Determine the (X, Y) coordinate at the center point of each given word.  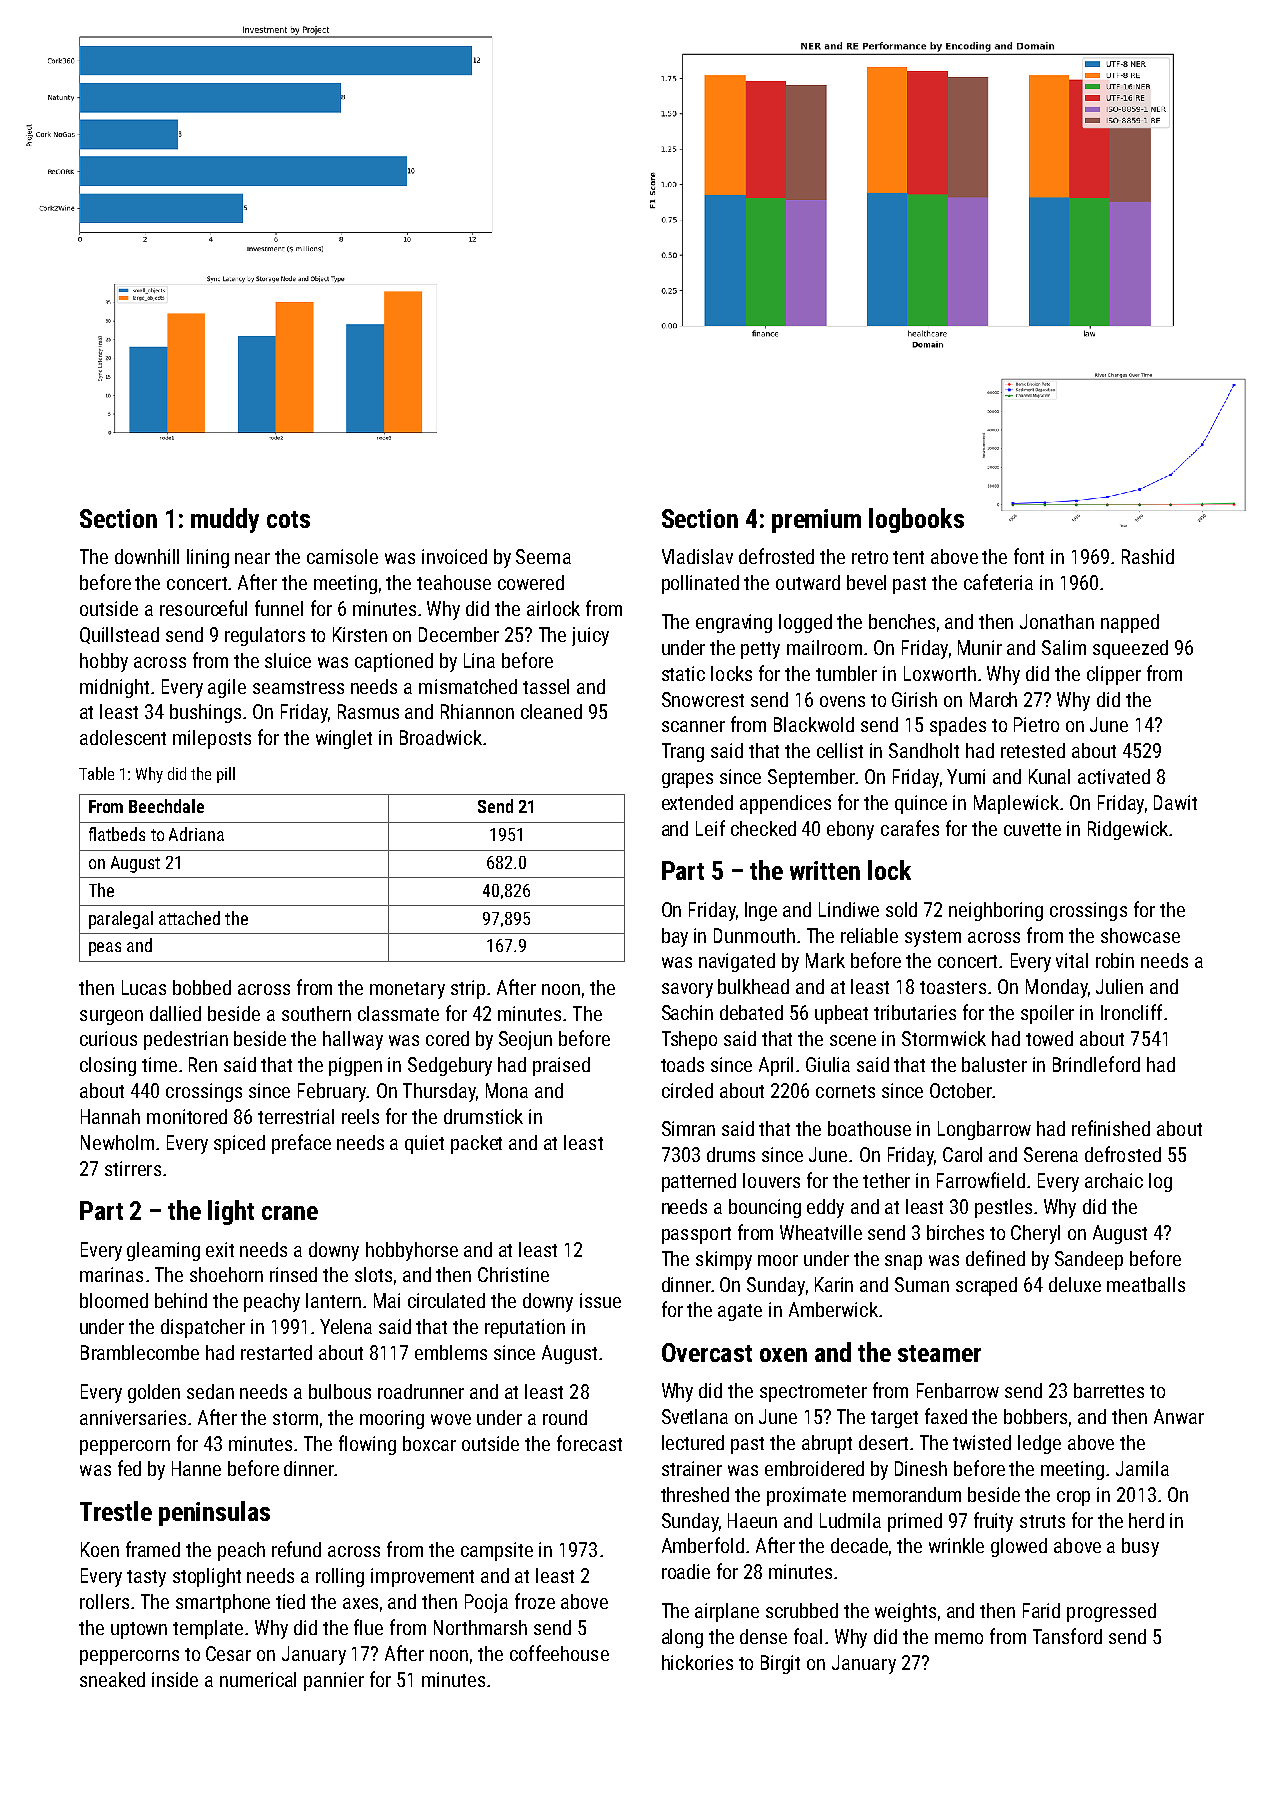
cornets (845, 1091)
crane (290, 1213)
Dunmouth (754, 935)
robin (1115, 960)
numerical (258, 1679)
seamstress (298, 687)
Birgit (780, 1664)
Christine (513, 1274)
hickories (697, 1662)
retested (1033, 750)
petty (760, 650)
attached (189, 918)
